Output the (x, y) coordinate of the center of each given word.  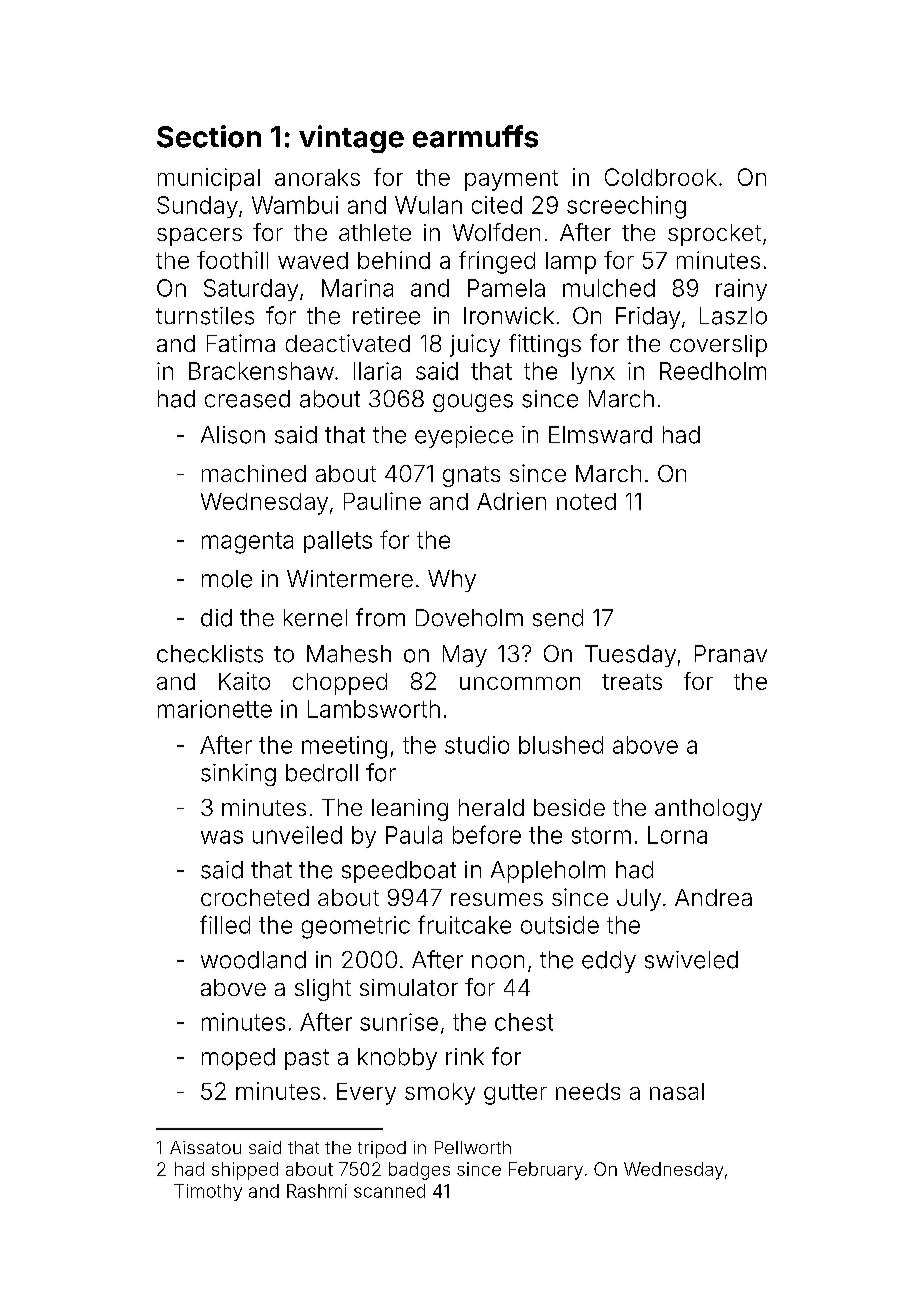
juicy (475, 345)
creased (247, 399)
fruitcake (464, 924)
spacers (199, 237)
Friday (648, 318)
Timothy (208, 1192)
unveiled (297, 835)
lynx (593, 373)
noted (586, 501)
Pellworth (473, 1147)
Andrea (713, 897)
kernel (315, 618)
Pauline (382, 501)
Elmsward (600, 435)
